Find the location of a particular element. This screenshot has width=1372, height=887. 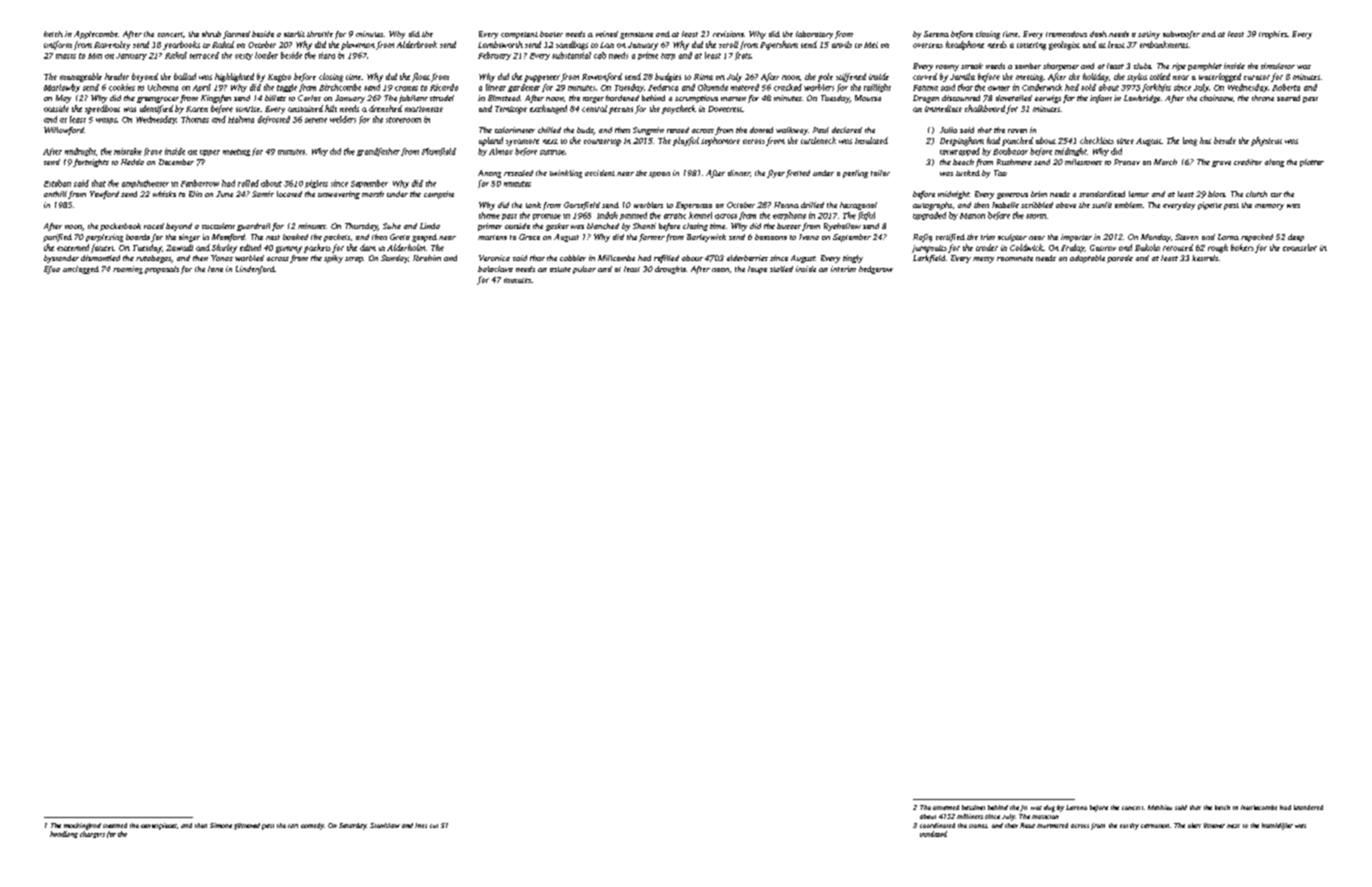

tart is located at coordinates (293, 826).
